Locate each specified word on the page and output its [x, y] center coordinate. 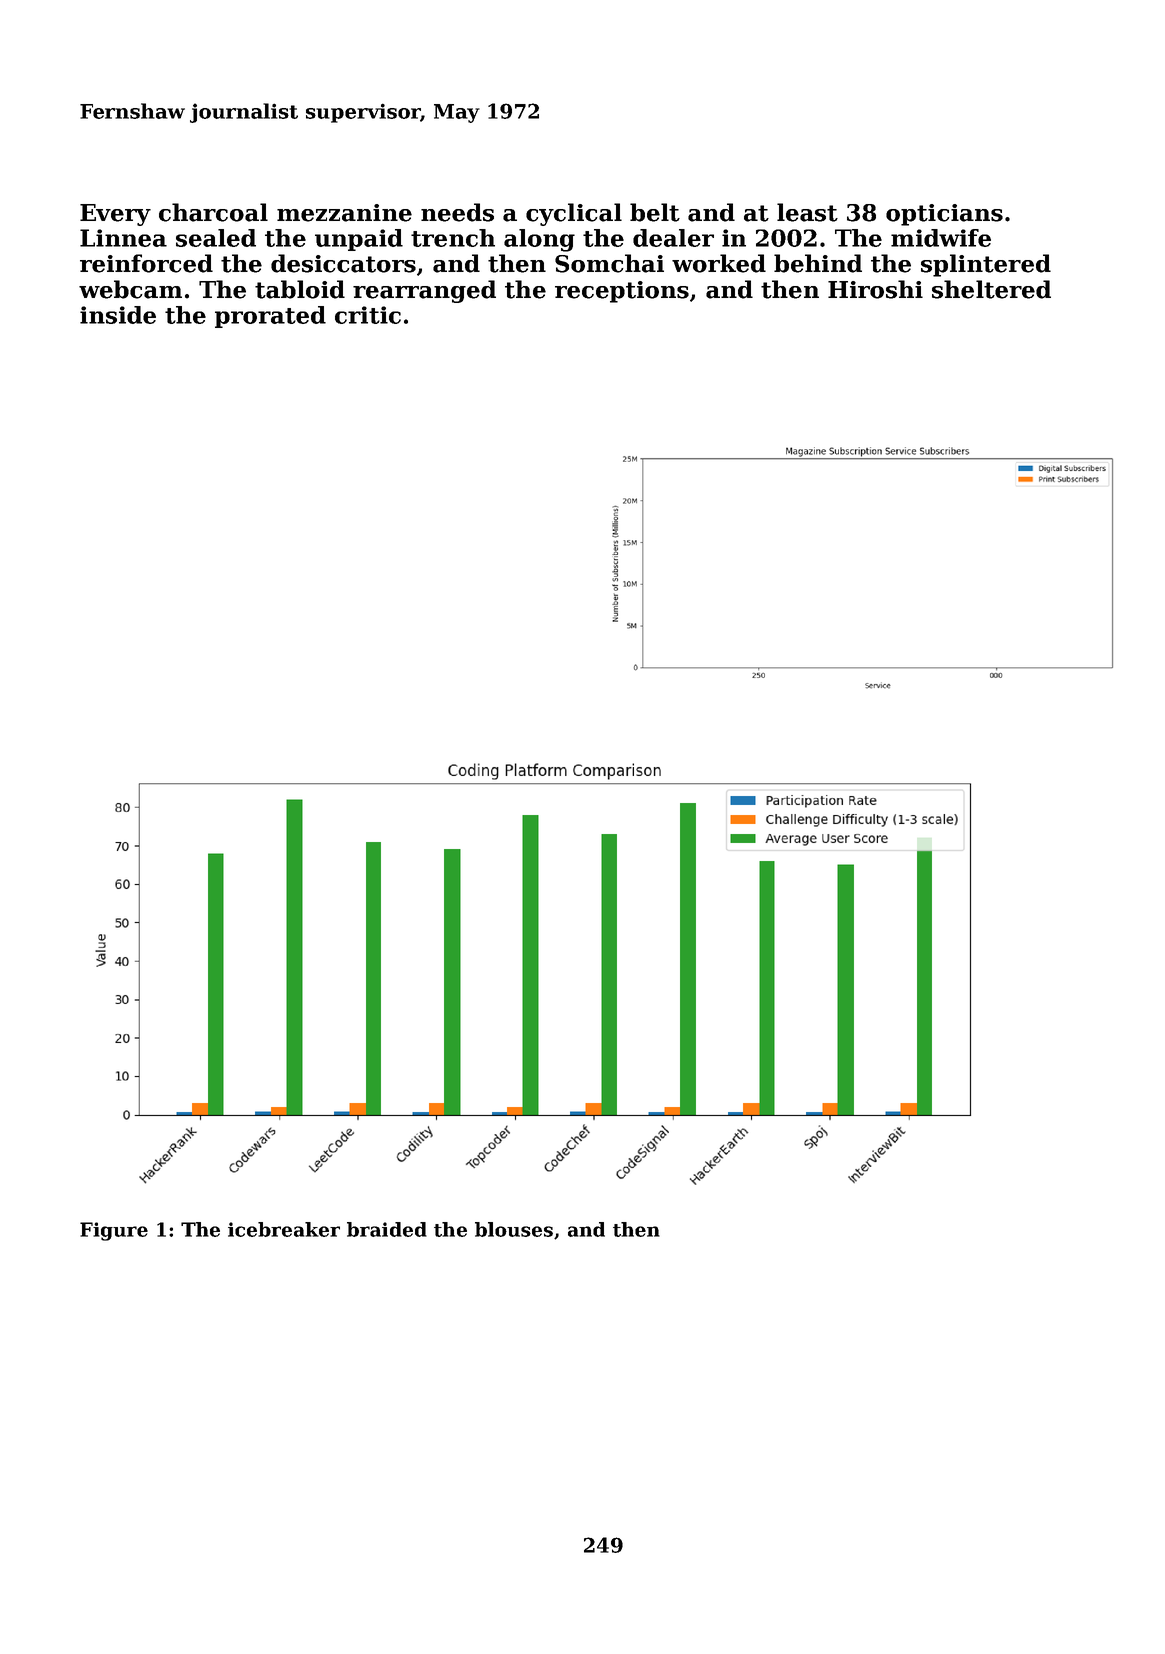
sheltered [991, 289]
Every [115, 215]
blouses [514, 1229]
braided [387, 1229]
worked [719, 263]
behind [818, 263]
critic [368, 315]
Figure [114, 1231]
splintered [986, 265]
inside [118, 315]
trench [453, 238]
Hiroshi [875, 289]
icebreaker [284, 1229]
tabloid [300, 289]
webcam [130, 289]
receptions [622, 292]
